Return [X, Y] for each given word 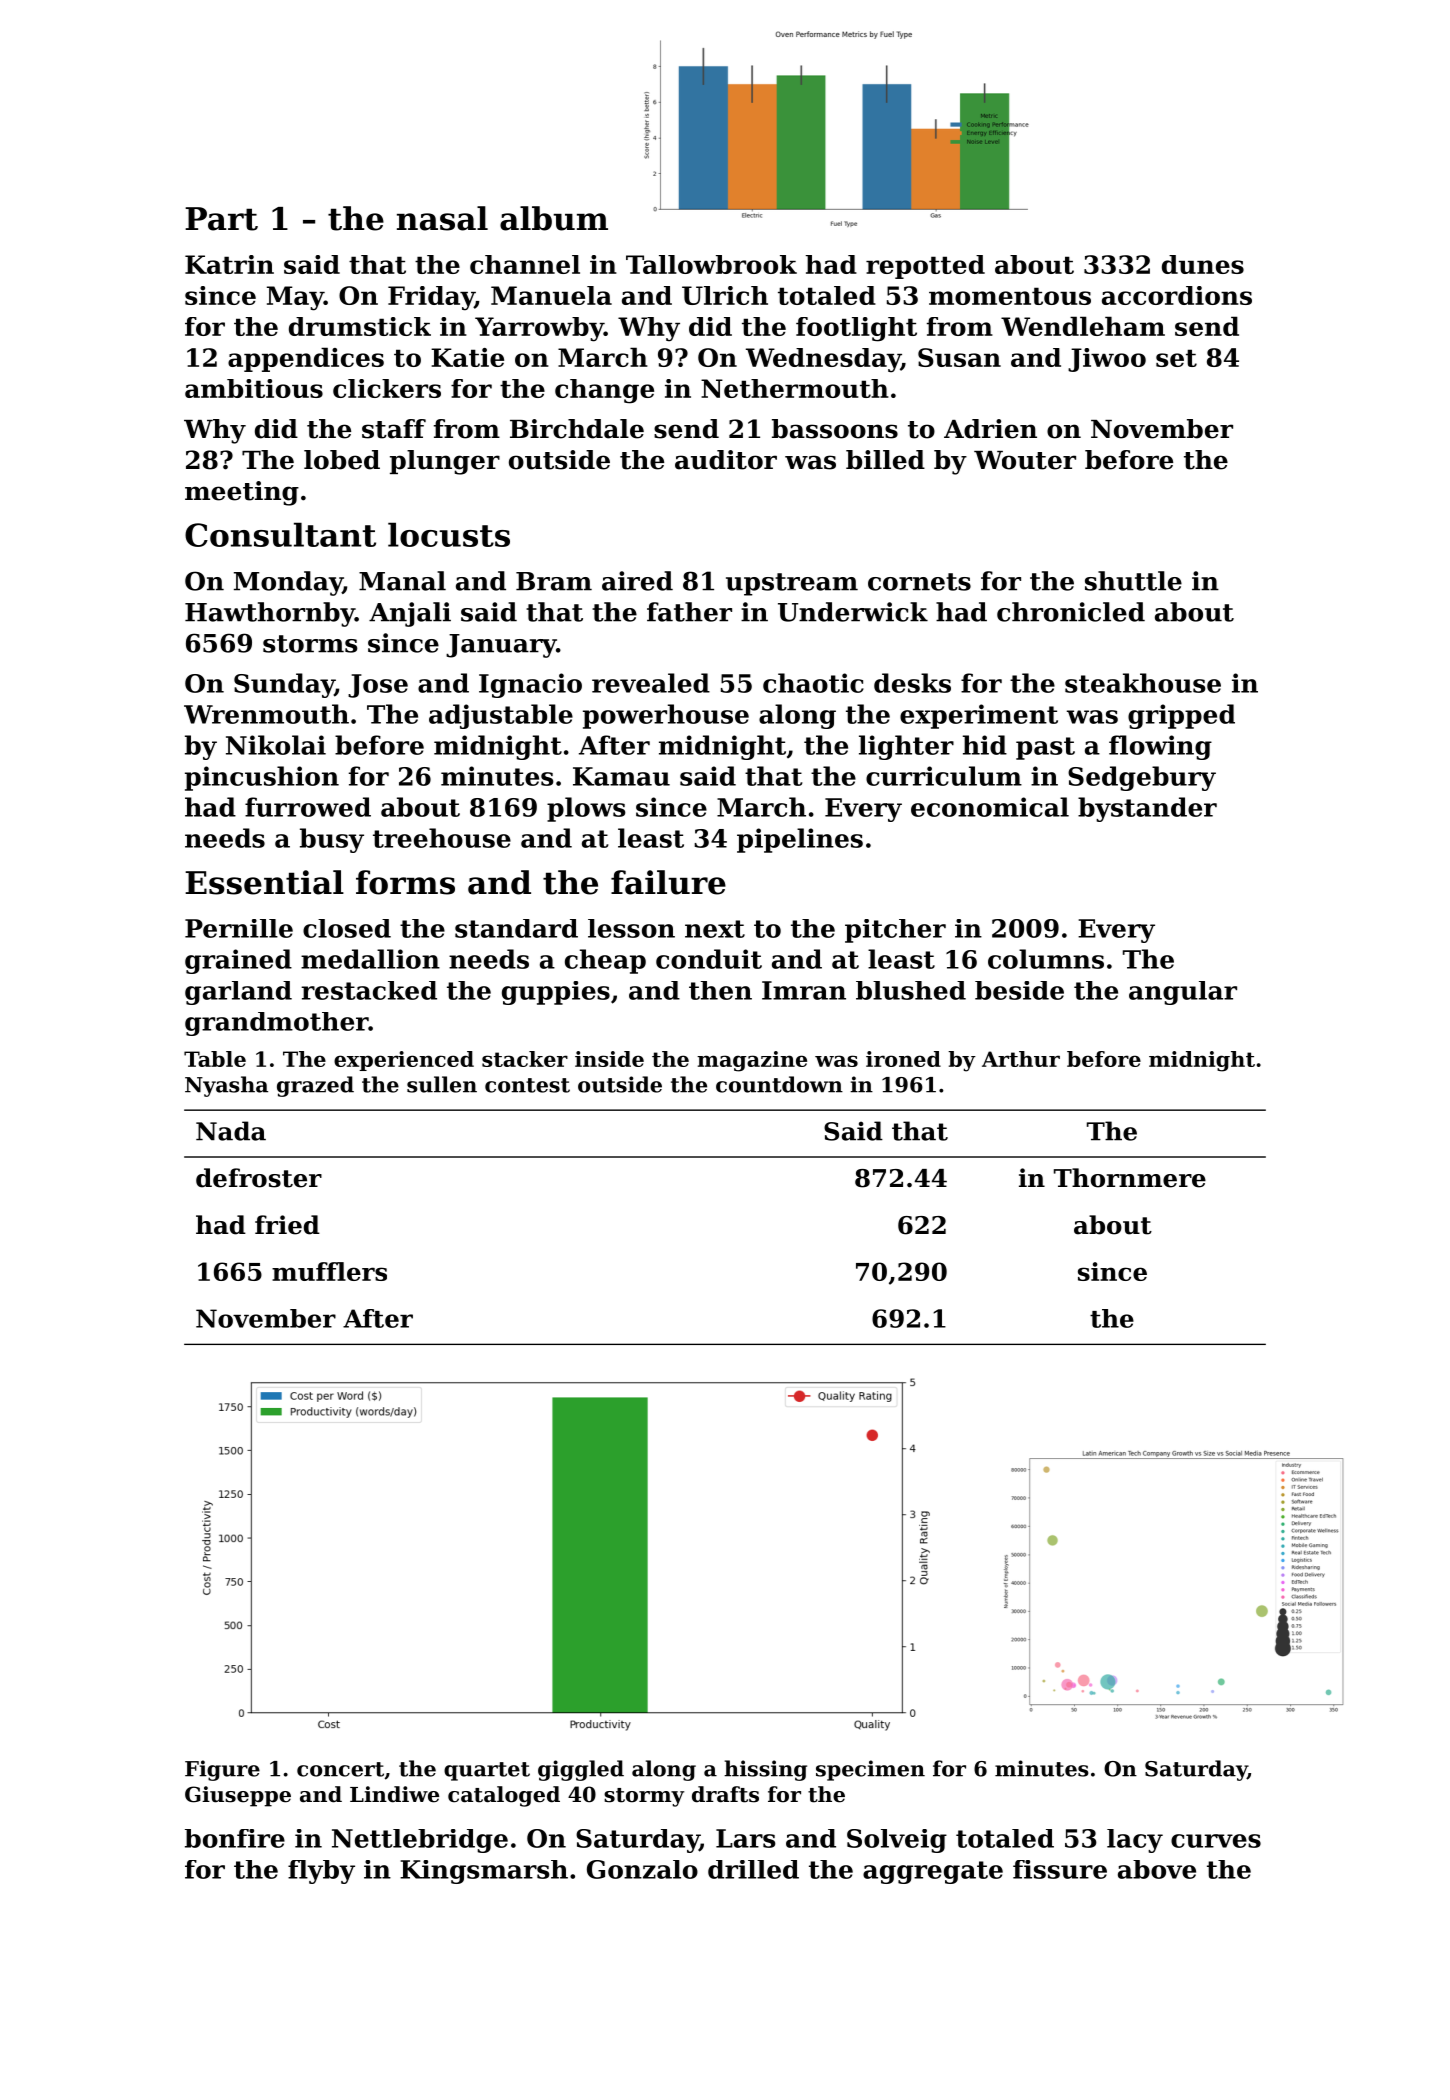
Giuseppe [238, 1796]
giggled [581, 1770]
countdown [779, 1084]
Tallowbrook [711, 264]
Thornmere [1130, 1178]
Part [221, 219]
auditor [726, 460]
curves [1216, 1841]
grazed [315, 1086]
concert [340, 1769]
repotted [925, 267]
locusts [449, 534]
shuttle [1133, 581]
